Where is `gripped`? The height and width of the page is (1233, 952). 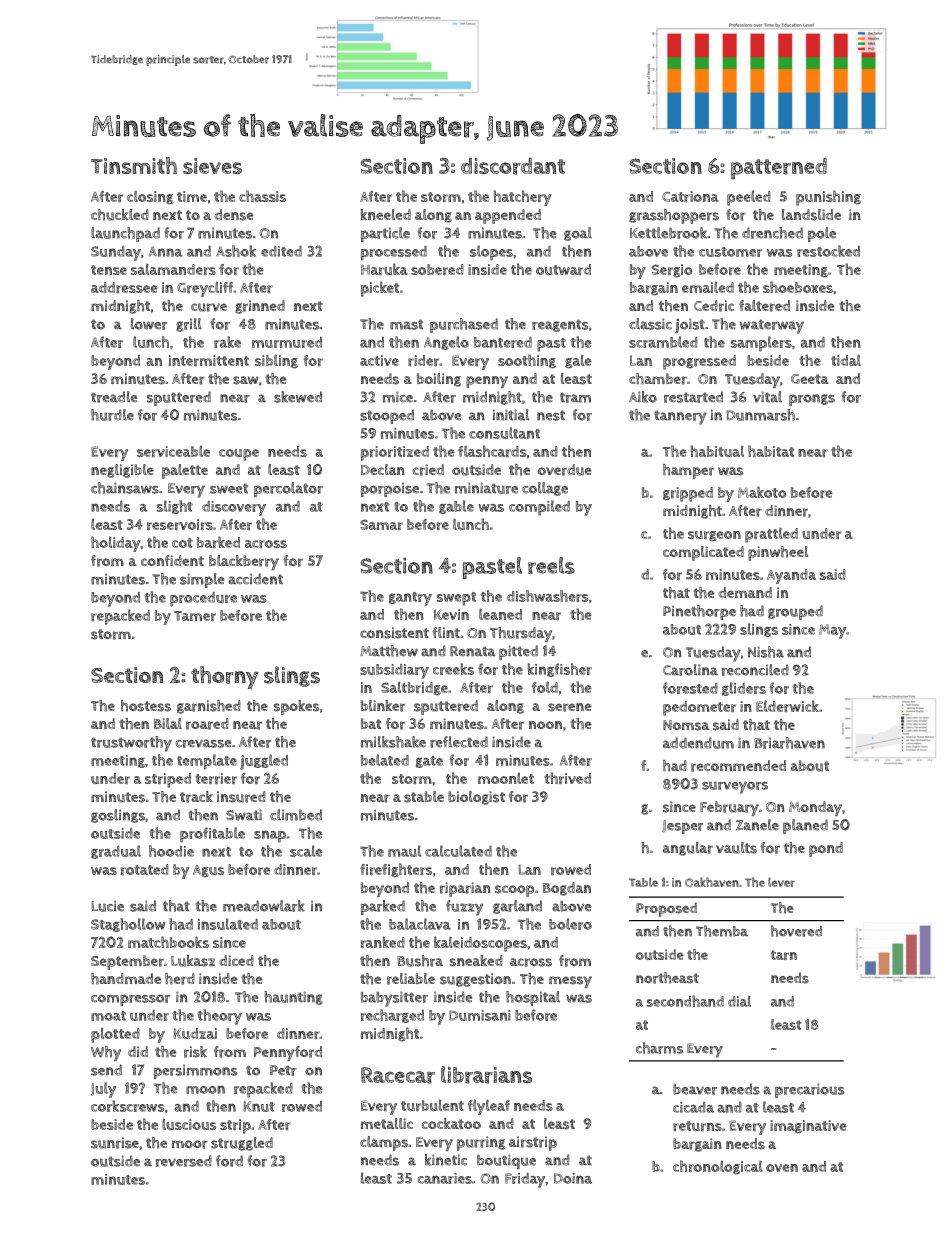
gripped is located at coordinates (688, 494).
